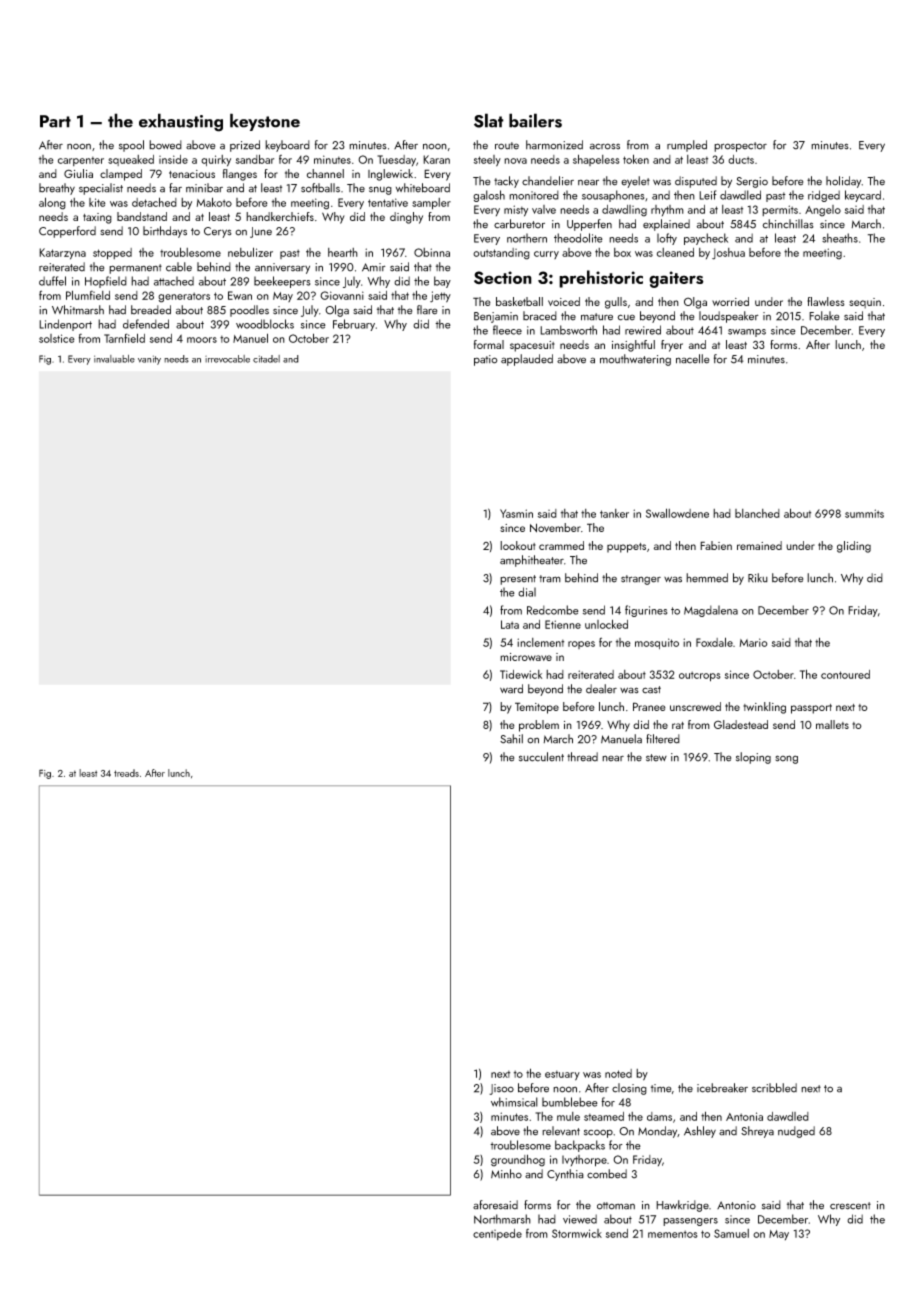 This screenshot has height=1308, width=924. What do you see at coordinates (149, 360) in the screenshot?
I see `vanity` at bounding box center [149, 360].
